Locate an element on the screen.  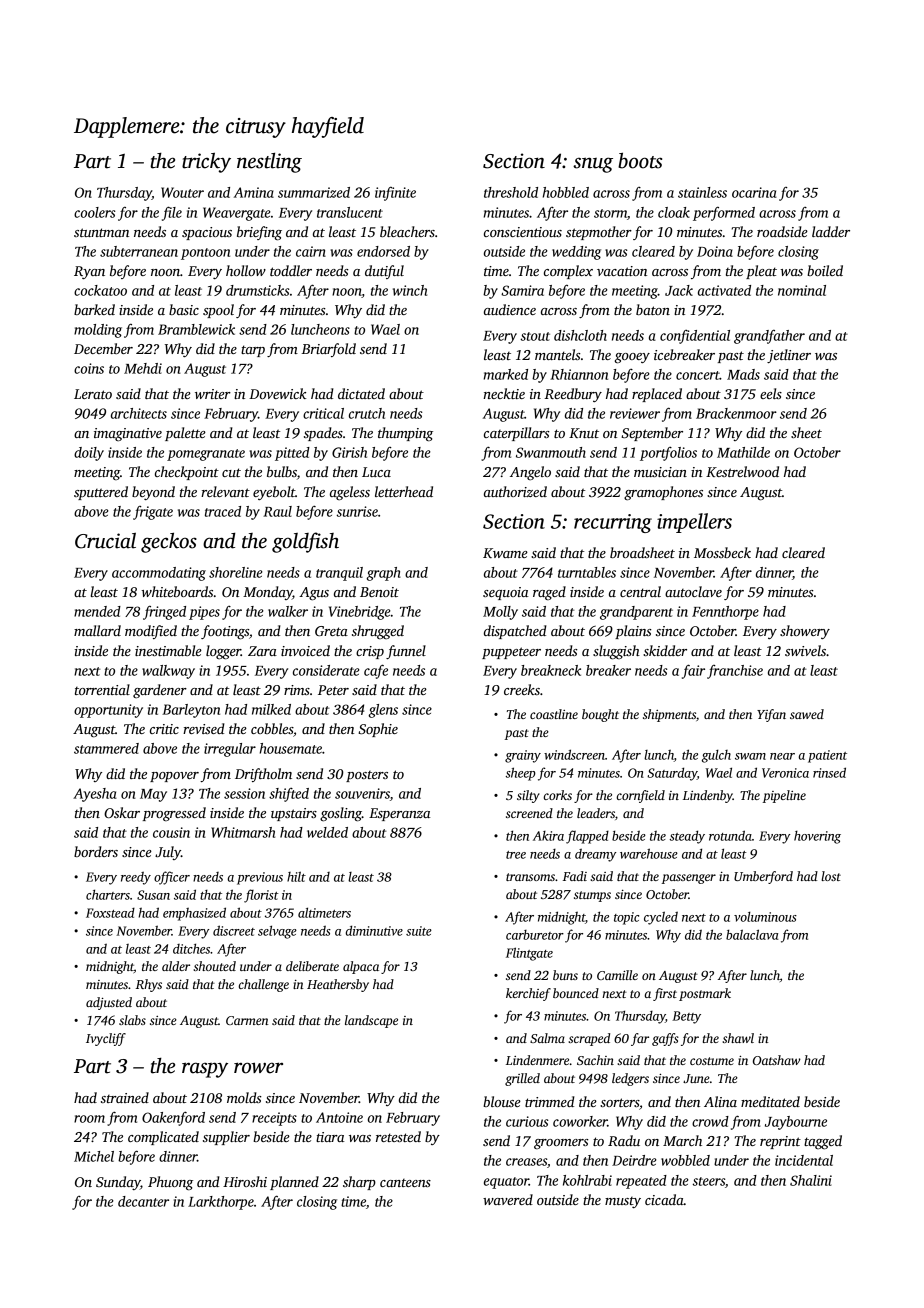
snug is located at coordinates (593, 165).
